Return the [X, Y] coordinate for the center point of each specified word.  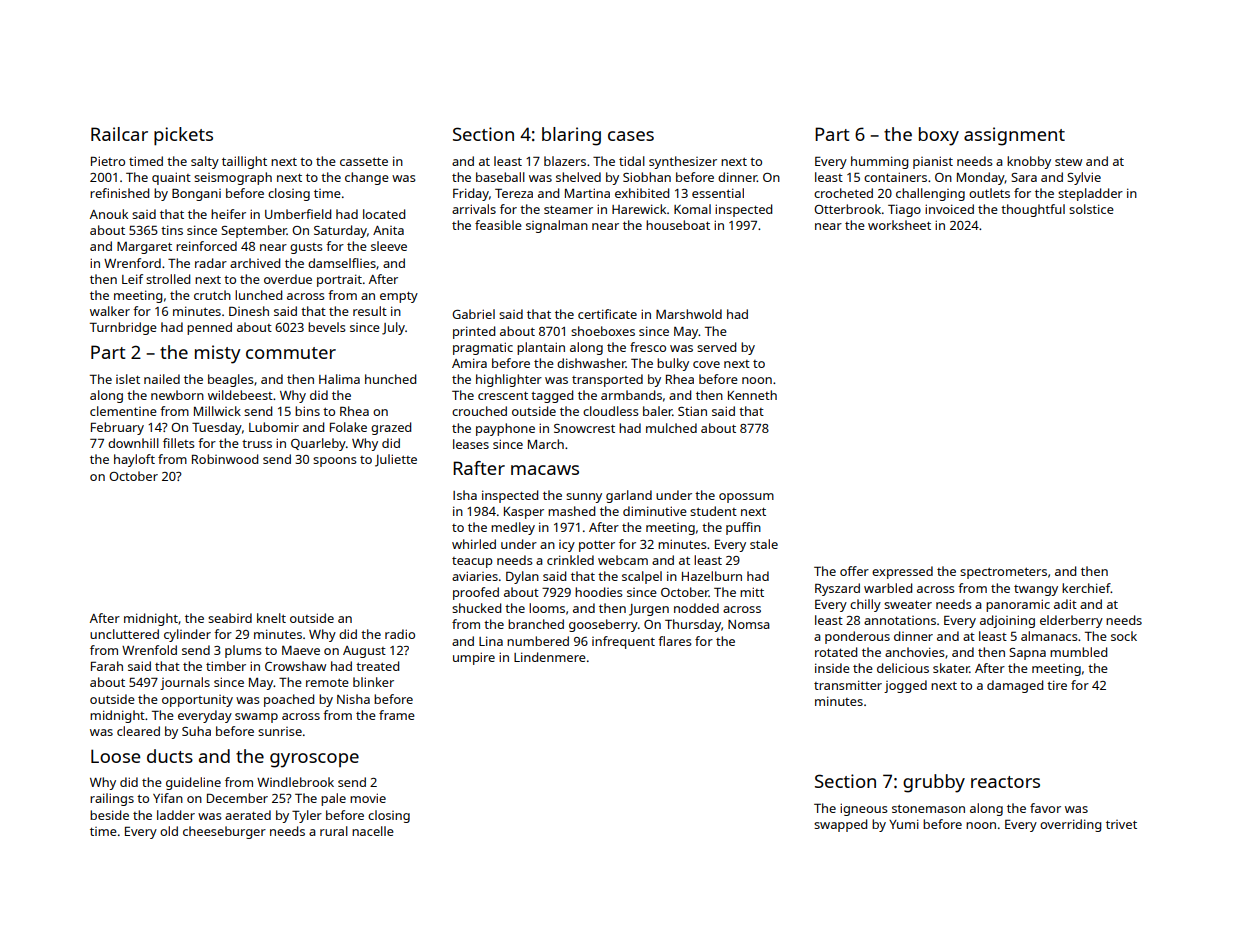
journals [185, 683]
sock [1124, 636]
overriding [1070, 825]
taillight [244, 162]
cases [631, 136]
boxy [939, 136]
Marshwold [689, 314]
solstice [1091, 209]
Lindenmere [550, 657]
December [237, 798]
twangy [1036, 590]
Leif [132, 279]
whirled [474, 544]
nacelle [373, 831]
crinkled [570, 560]
